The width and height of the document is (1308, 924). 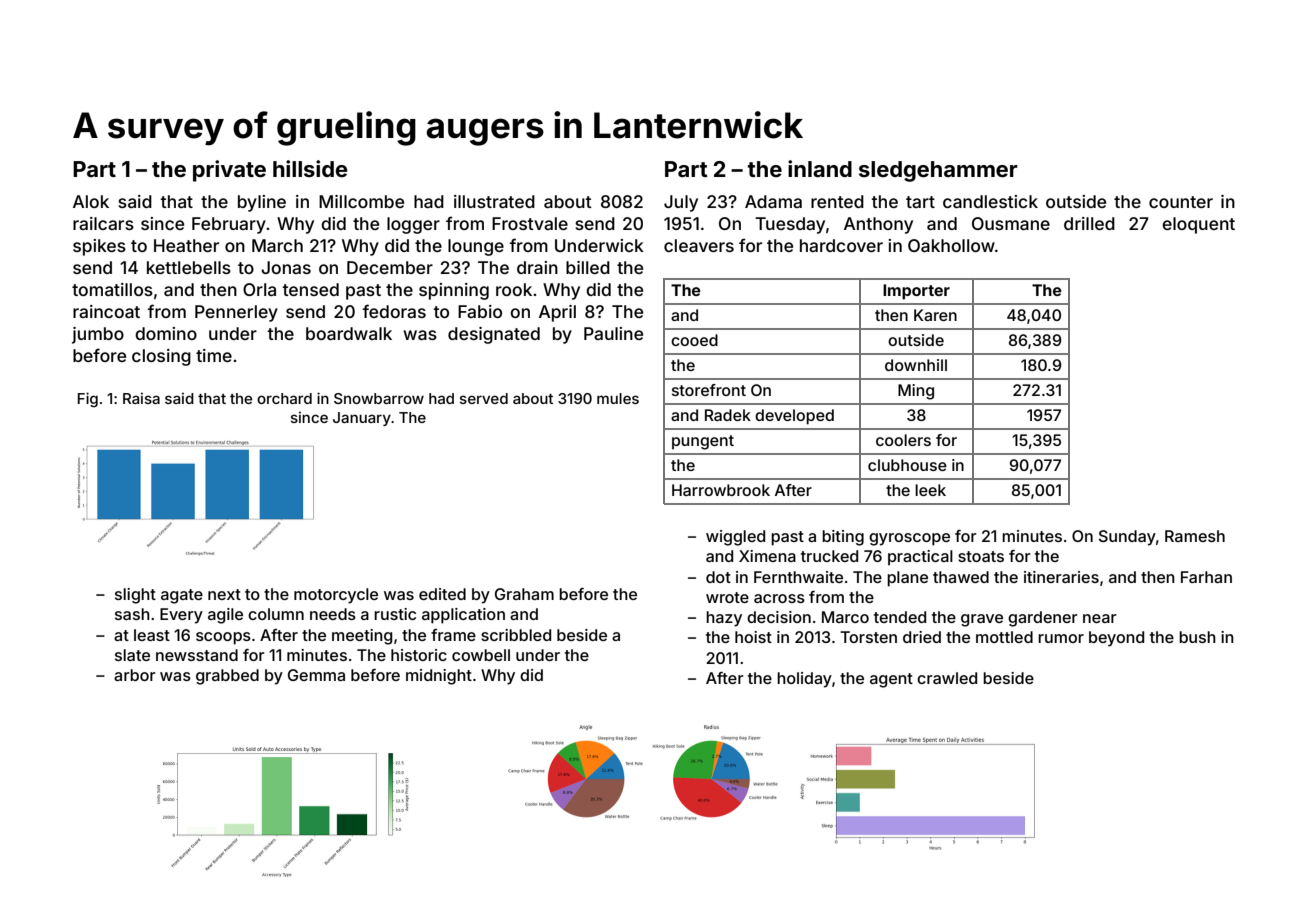 I want to click on next, so click(x=224, y=594).
